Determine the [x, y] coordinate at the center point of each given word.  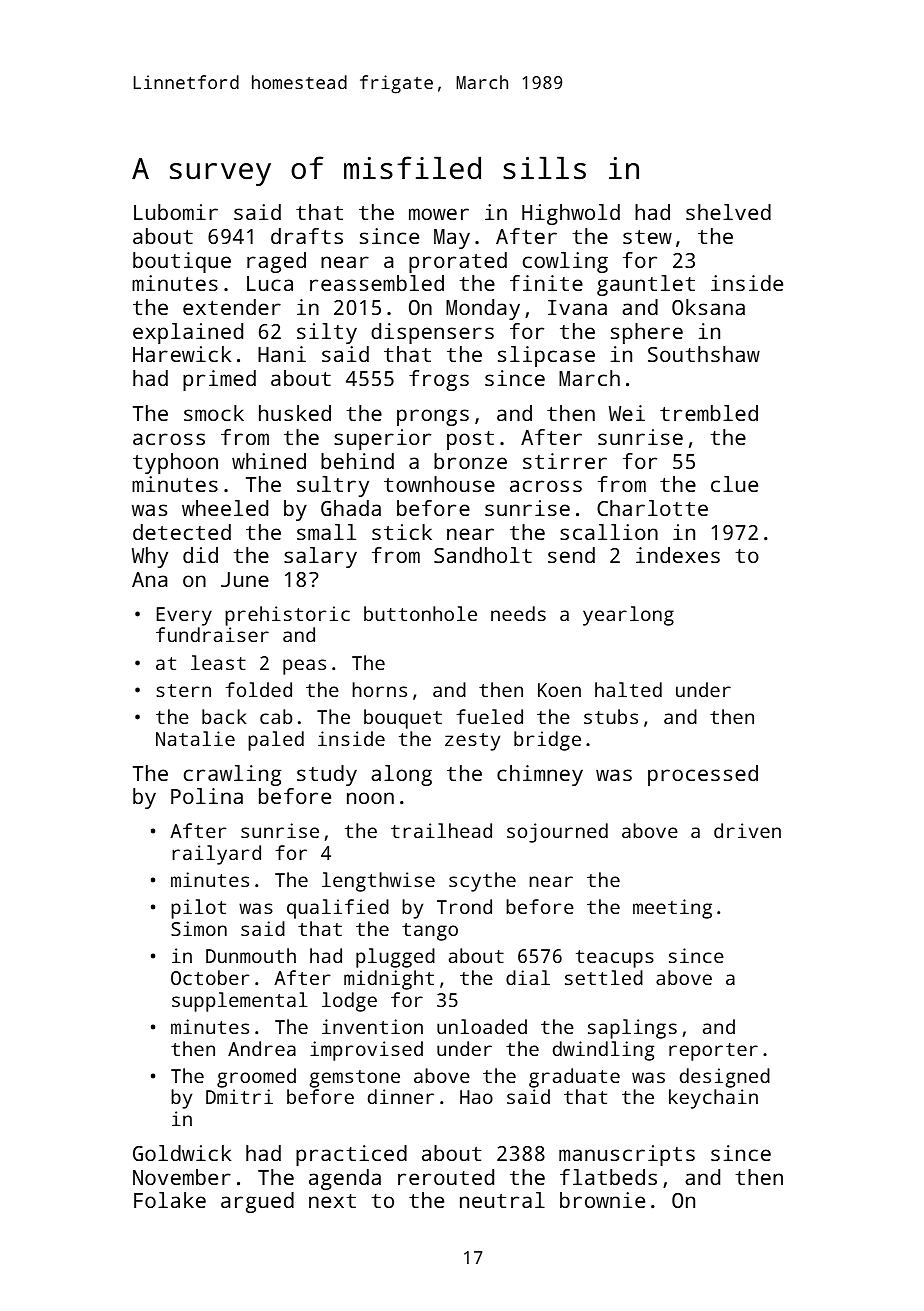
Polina [207, 796]
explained [188, 333]
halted [628, 689]
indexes [678, 555]
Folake [170, 1200]
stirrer [565, 461]
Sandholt [483, 555]
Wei [627, 413]
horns [379, 689]
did [200, 555]
